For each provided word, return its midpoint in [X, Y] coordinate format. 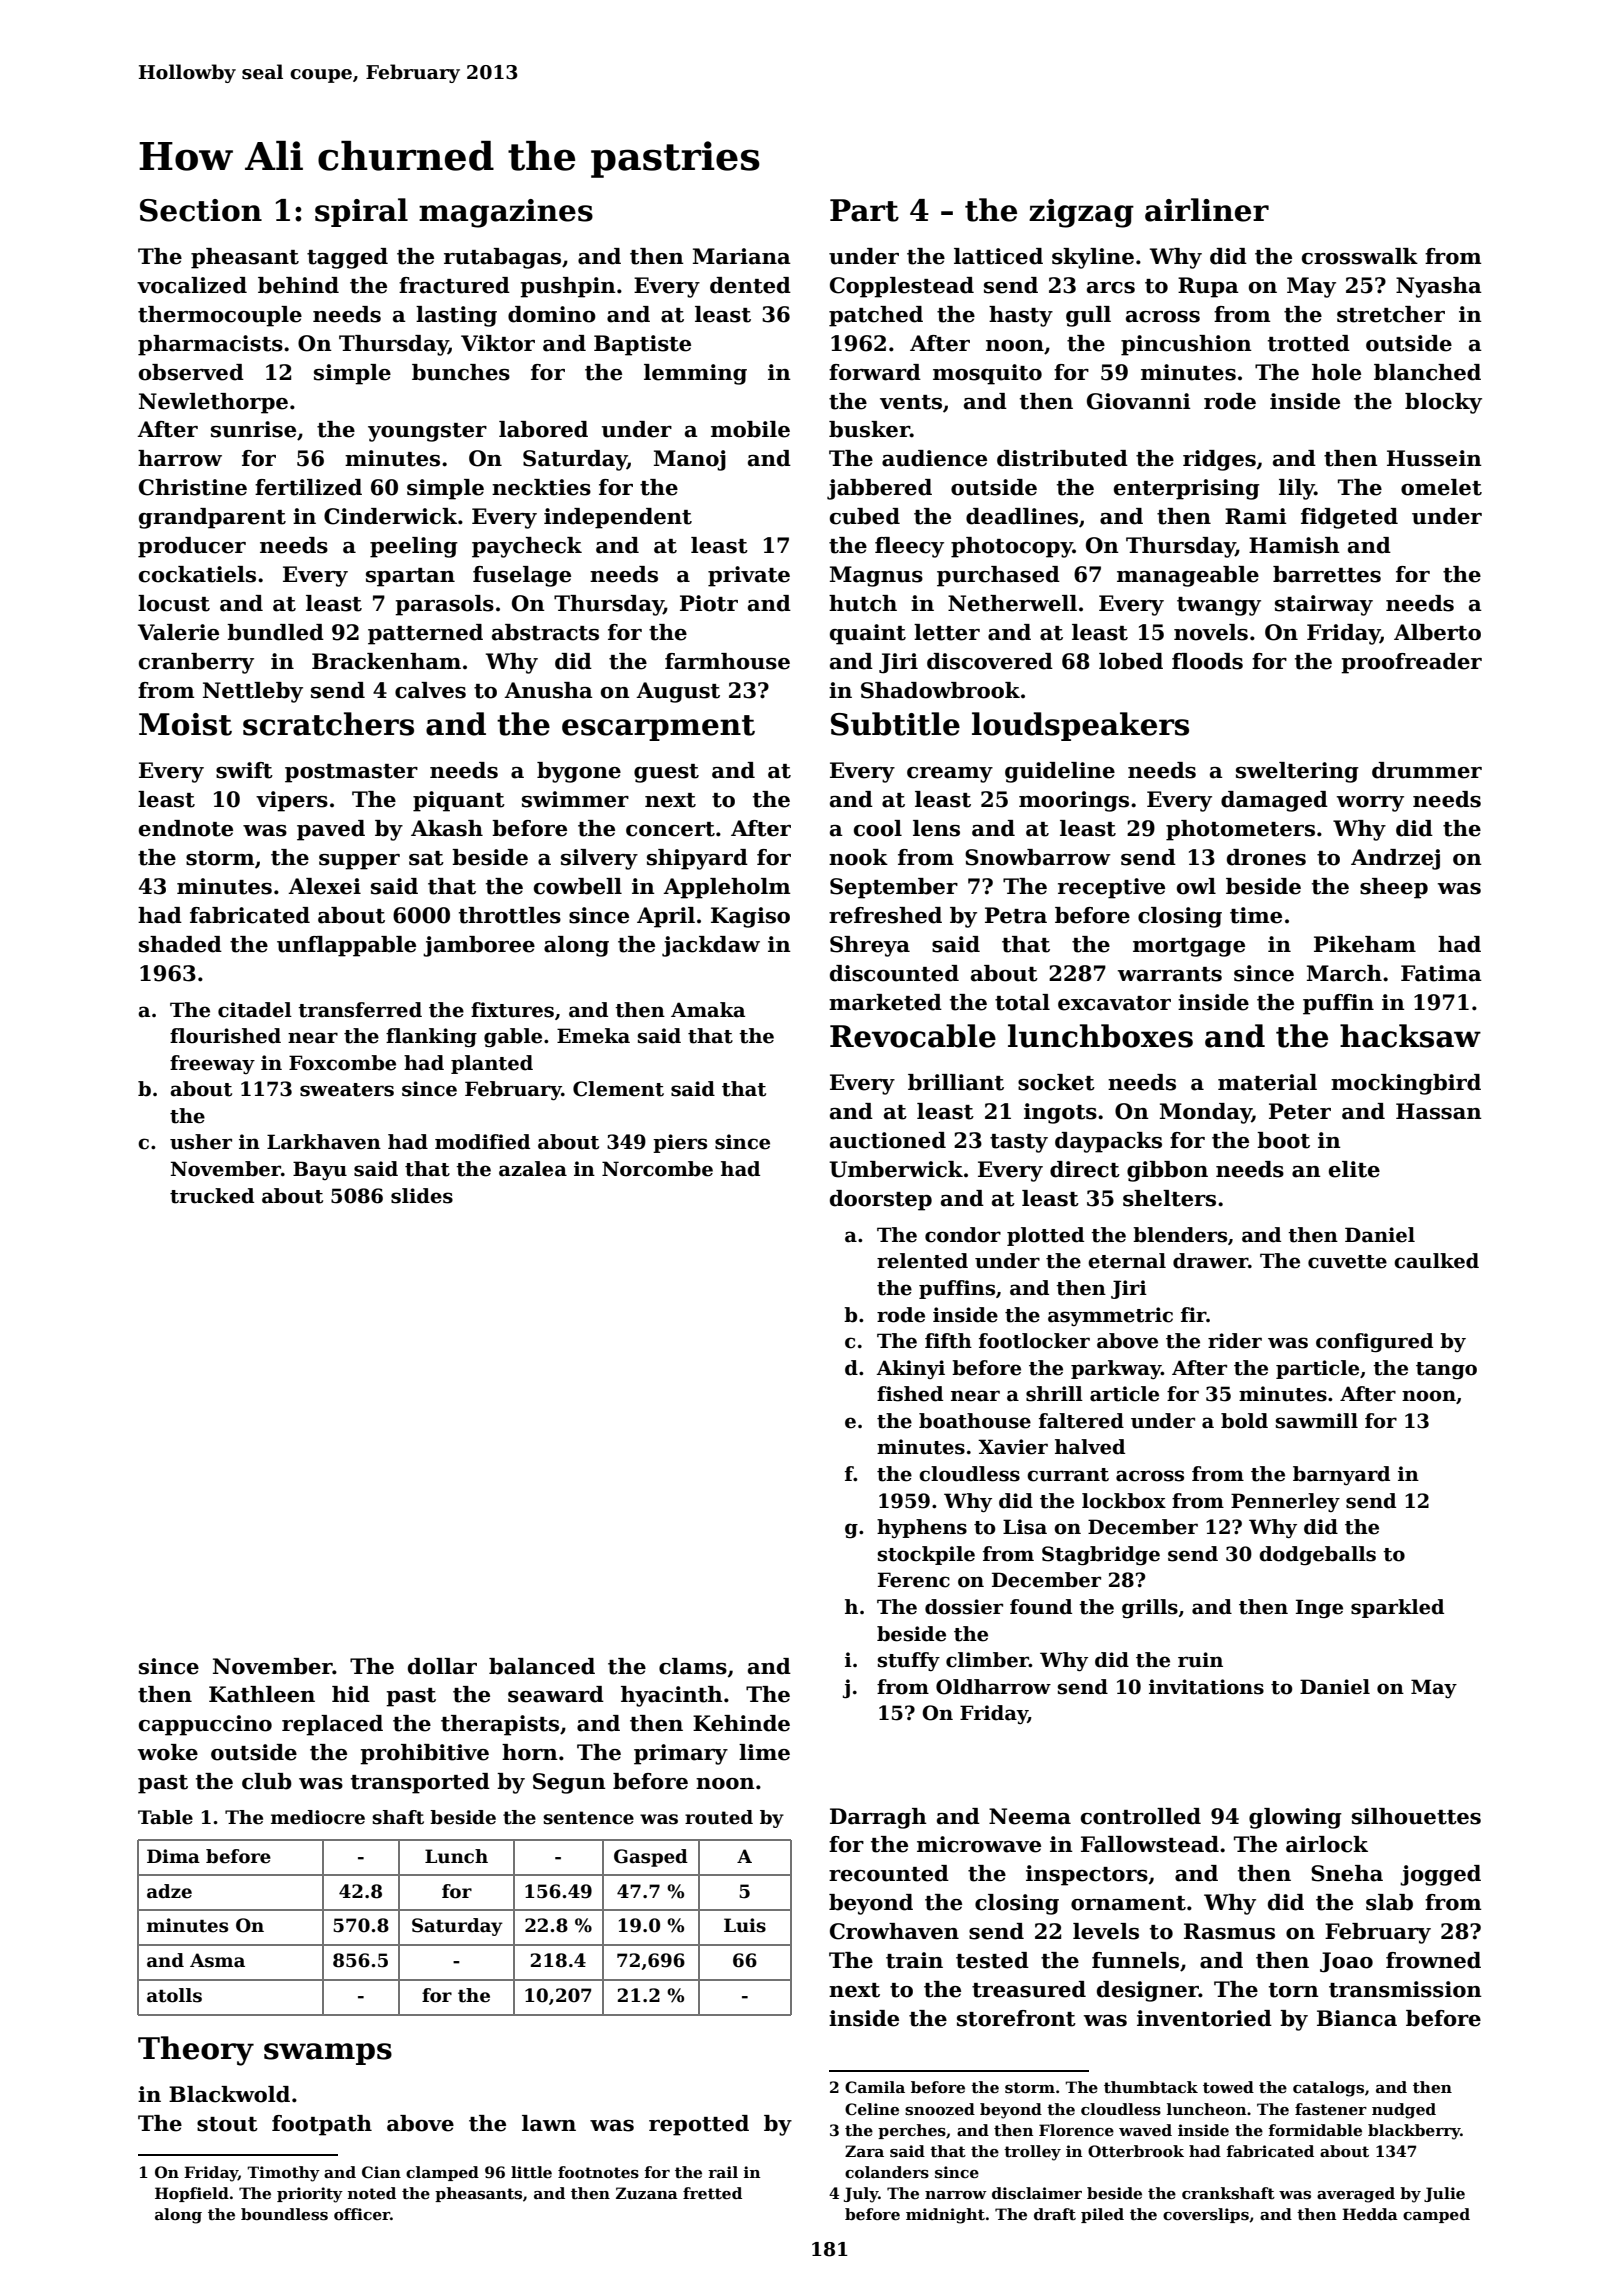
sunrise [253, 429]
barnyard [1341, 1475]
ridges [1219, 460]
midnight [945, 2216]
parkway [1116, 1369]
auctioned [888, 1140]
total [1022, 1002]
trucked [212, 1196]
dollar [442, 1666]
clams [693, 1666]
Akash [447, 828]
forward [875, 372]
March [1344, 973]
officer [362, 2214]
